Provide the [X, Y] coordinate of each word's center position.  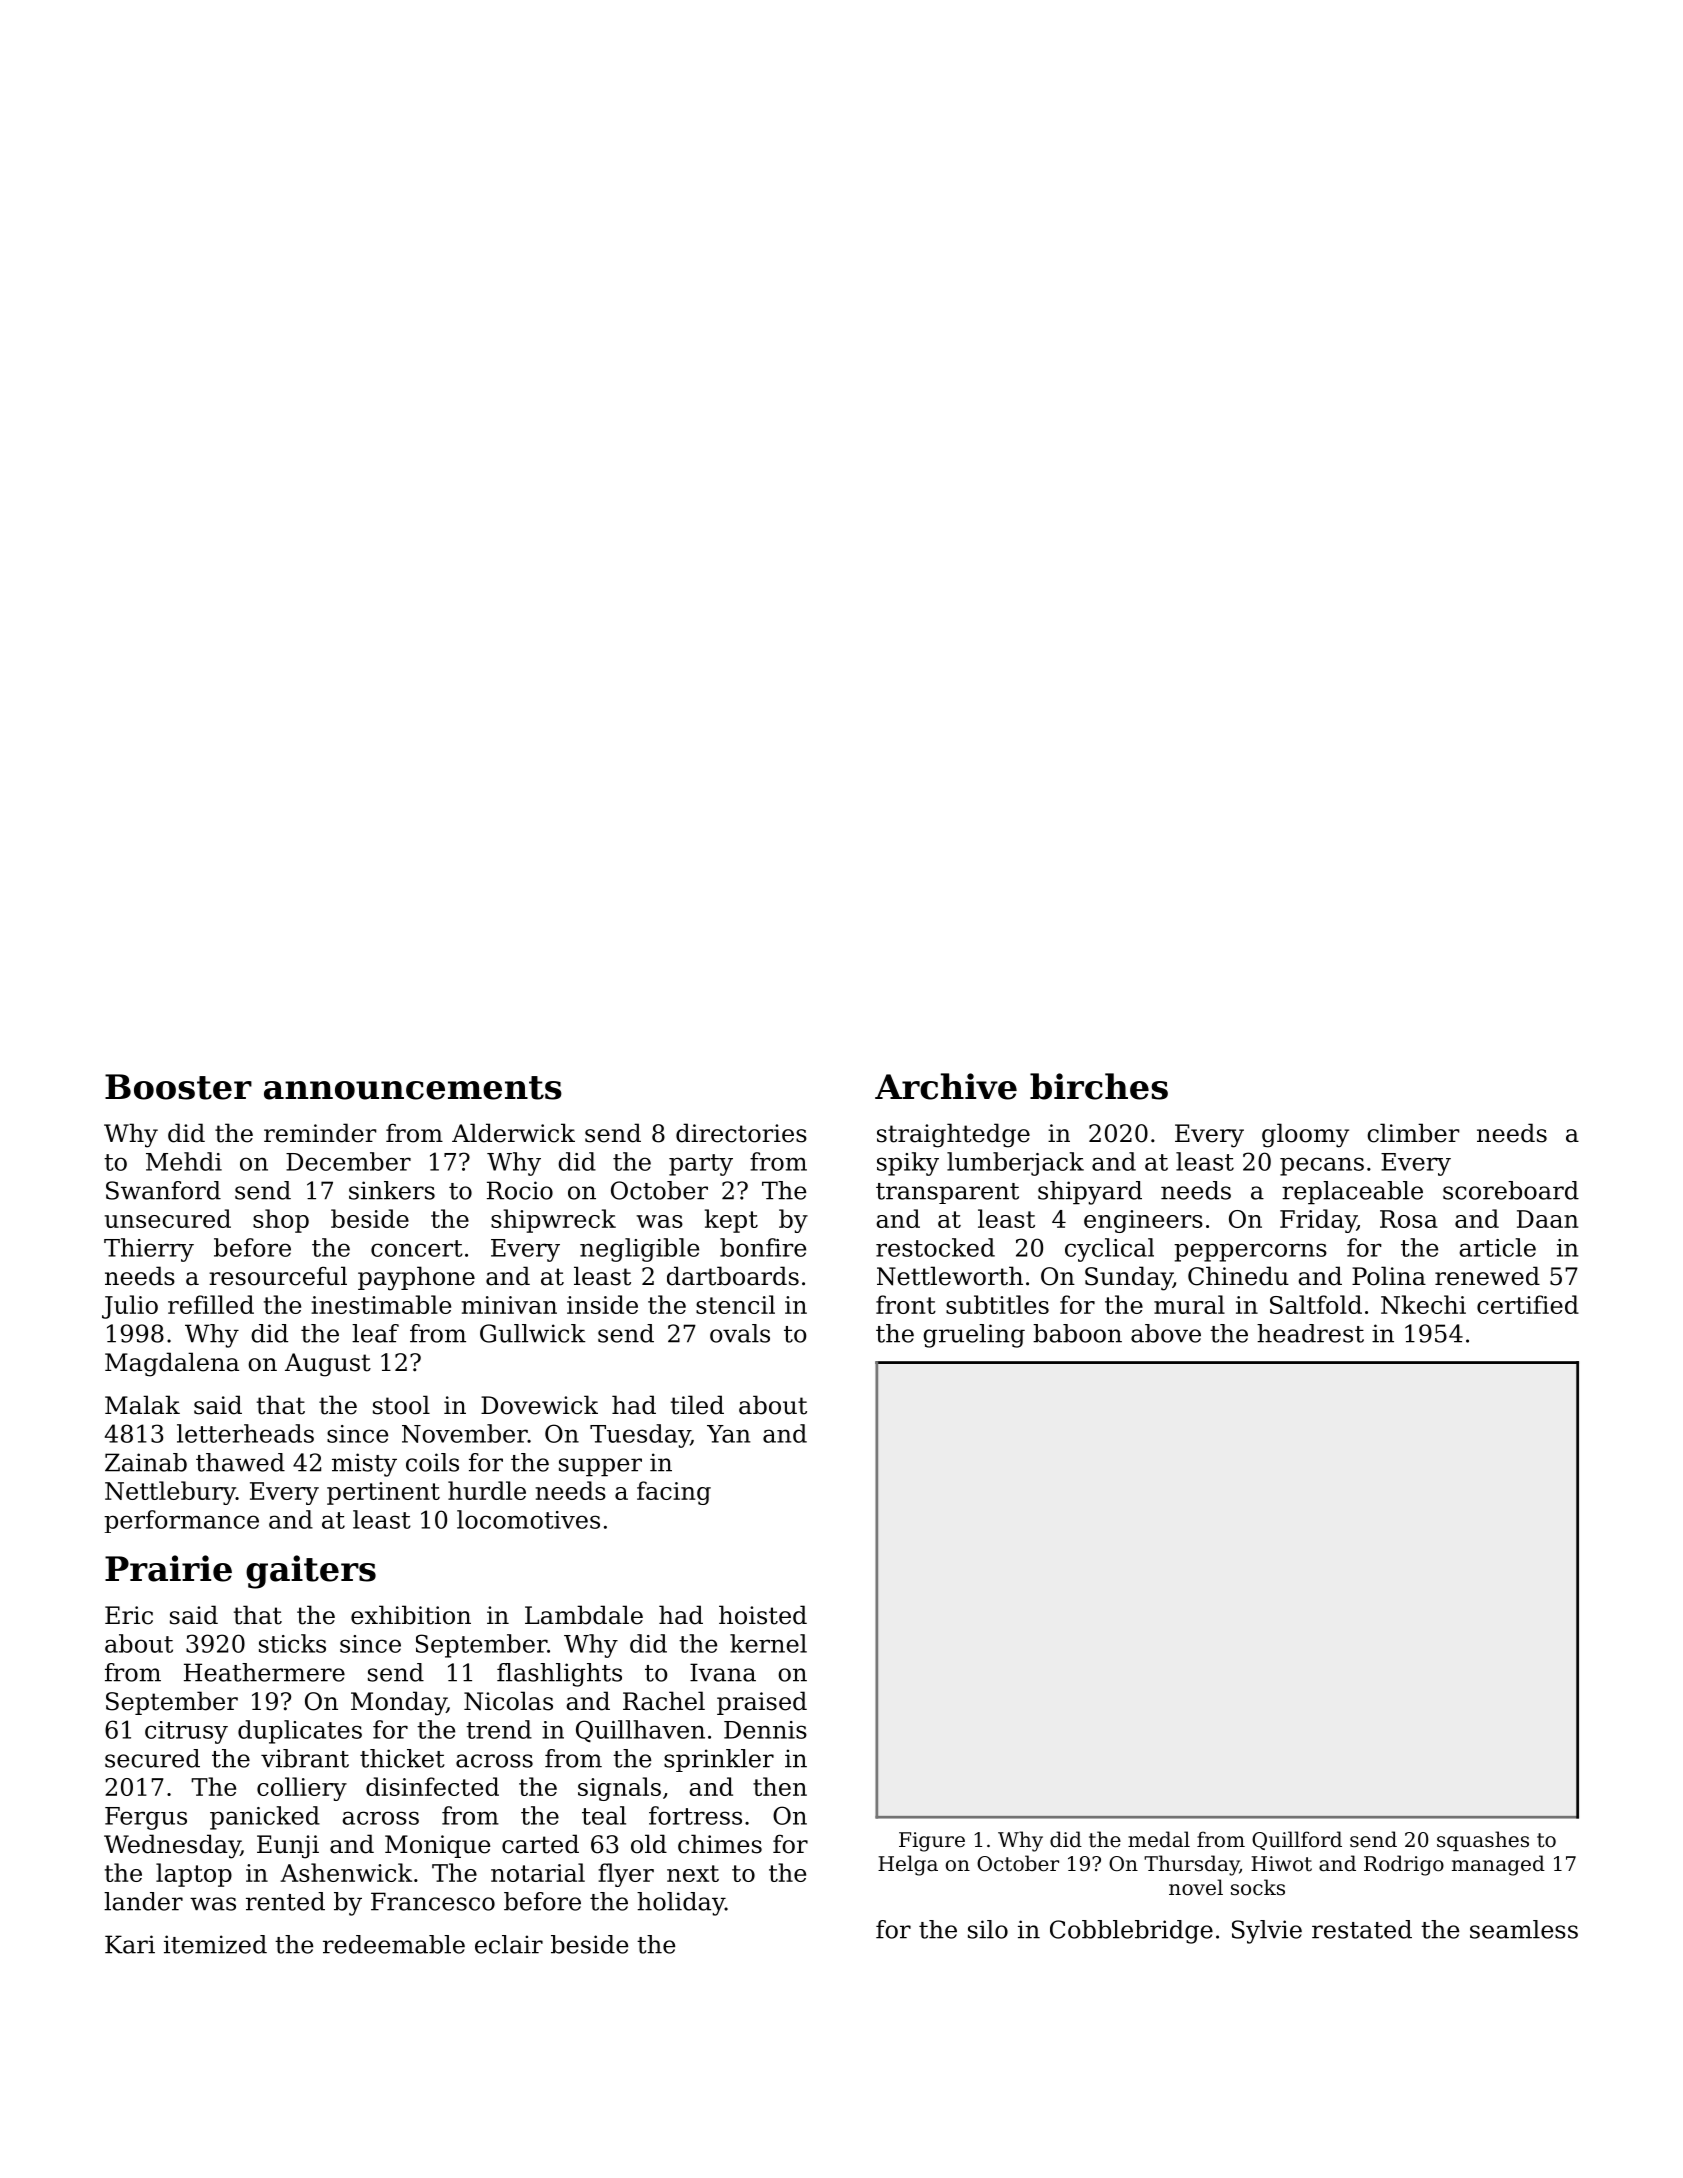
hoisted [763, 1615]
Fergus [146, 1818]
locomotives [528, 1519]
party [701, 1165]
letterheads [245, 1433]
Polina [1389, 1276]
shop [281, 1221]
